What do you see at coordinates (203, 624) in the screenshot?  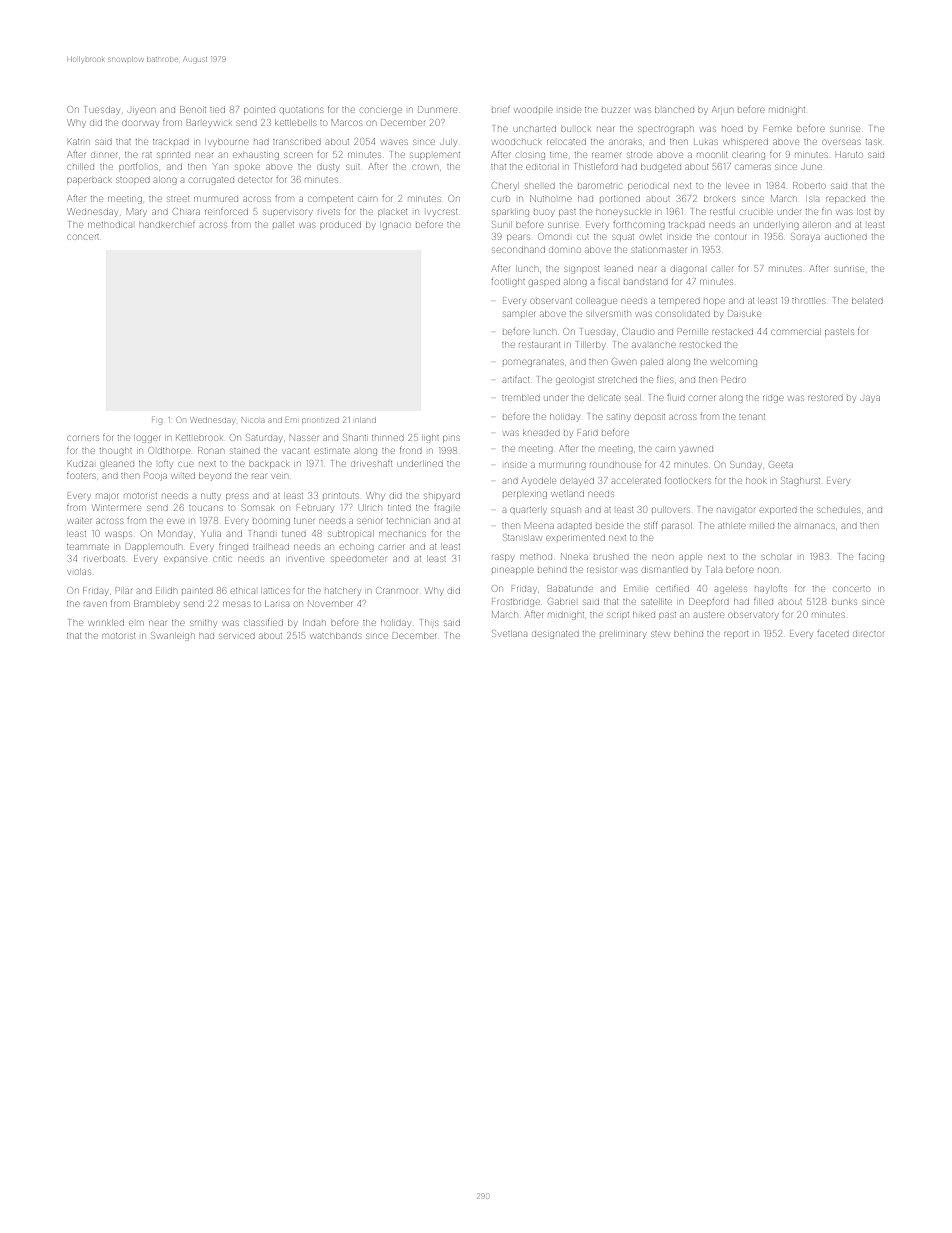 I see `smithy` at bounding box center [203, 624].
